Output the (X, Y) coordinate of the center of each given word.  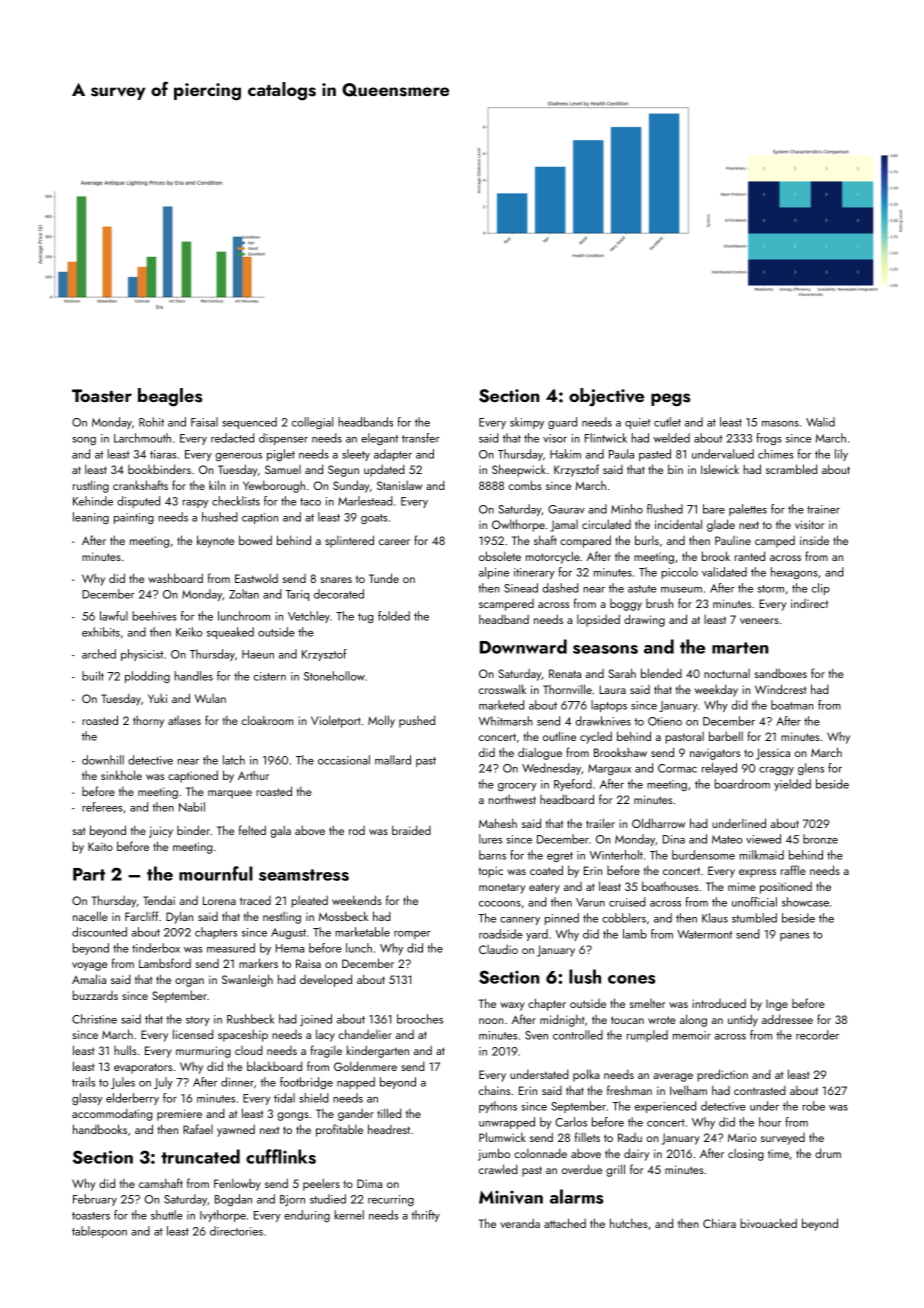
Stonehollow (334, 676)
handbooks (100, 1129)
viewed (763, 839)
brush (659, 603)
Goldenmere (365, 1066)
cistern (270, 676)
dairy (636, 1154)
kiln (217, 485)
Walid (820, 422)
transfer (421, 438)
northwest (512, 799)
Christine (94, 1019)
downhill (103, 760)
